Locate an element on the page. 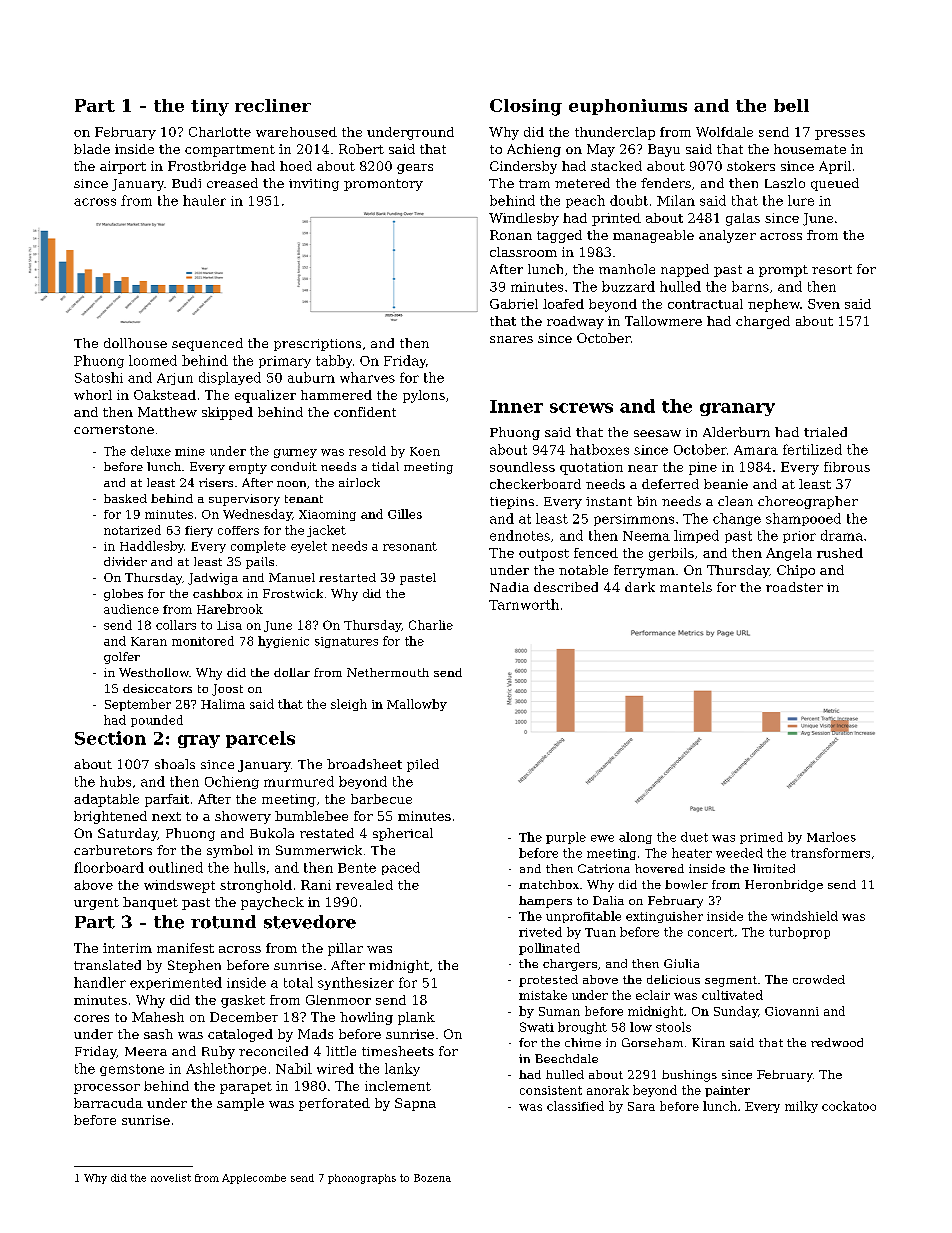 This document has height=1233, width=952. euphoniums is located at coordinates (628, 107).
